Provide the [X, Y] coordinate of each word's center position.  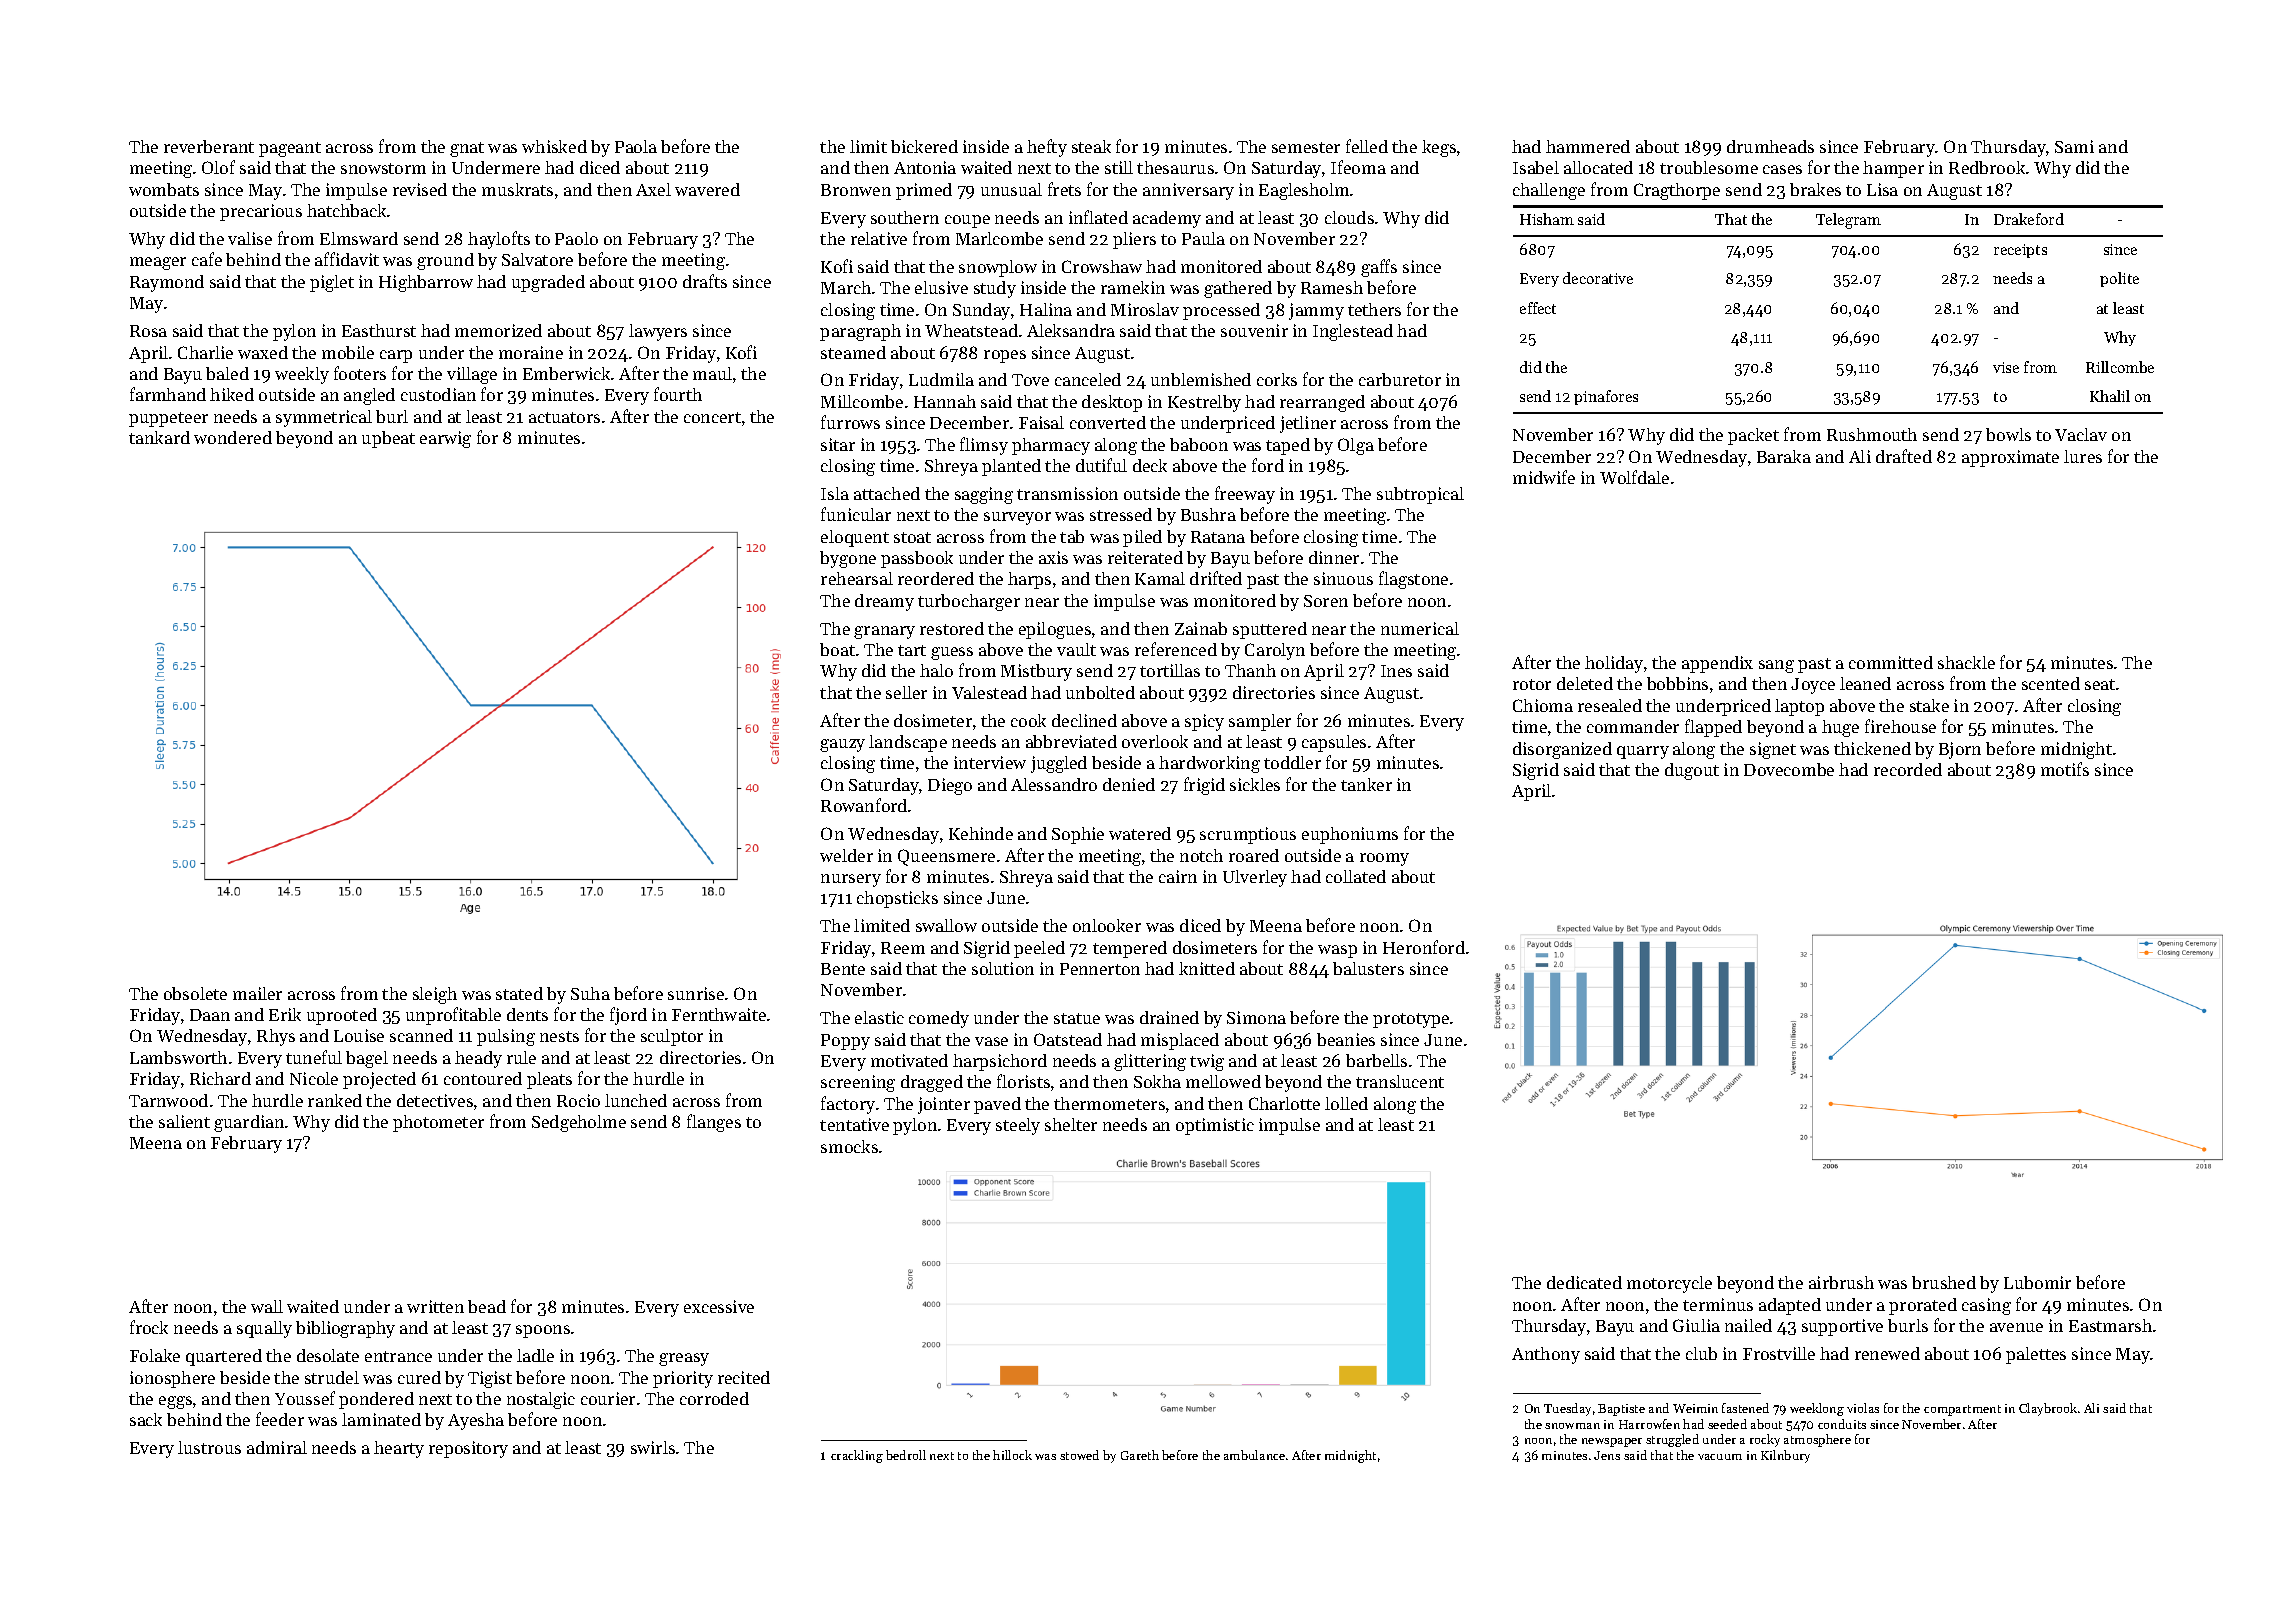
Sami [2074, 146]
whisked [554, 146]
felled [1367, 146]
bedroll [906, 1455]
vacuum [1720, 1457]
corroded [714, 1398]
